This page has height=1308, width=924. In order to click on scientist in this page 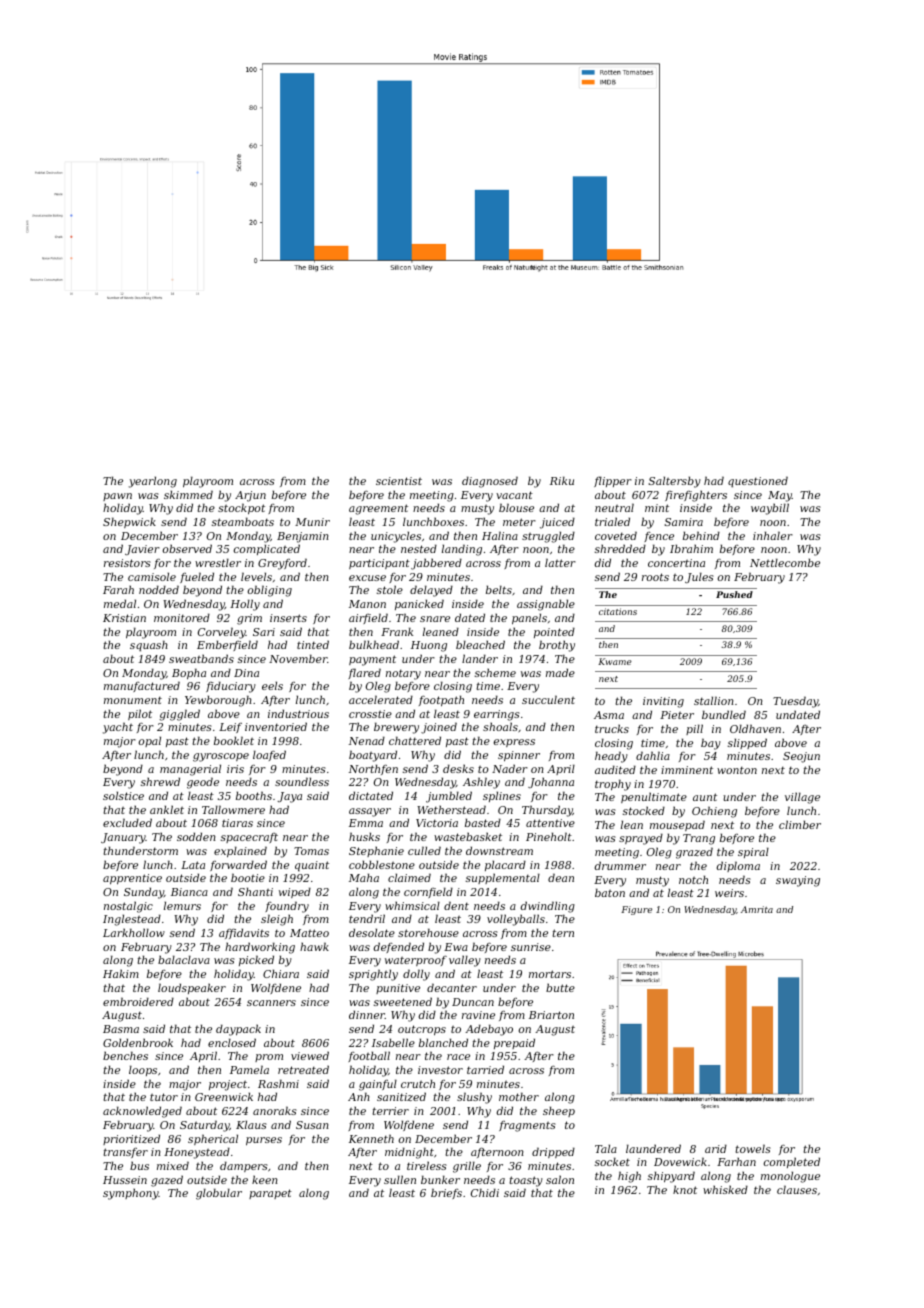, I will do `click(399, 481)`.
